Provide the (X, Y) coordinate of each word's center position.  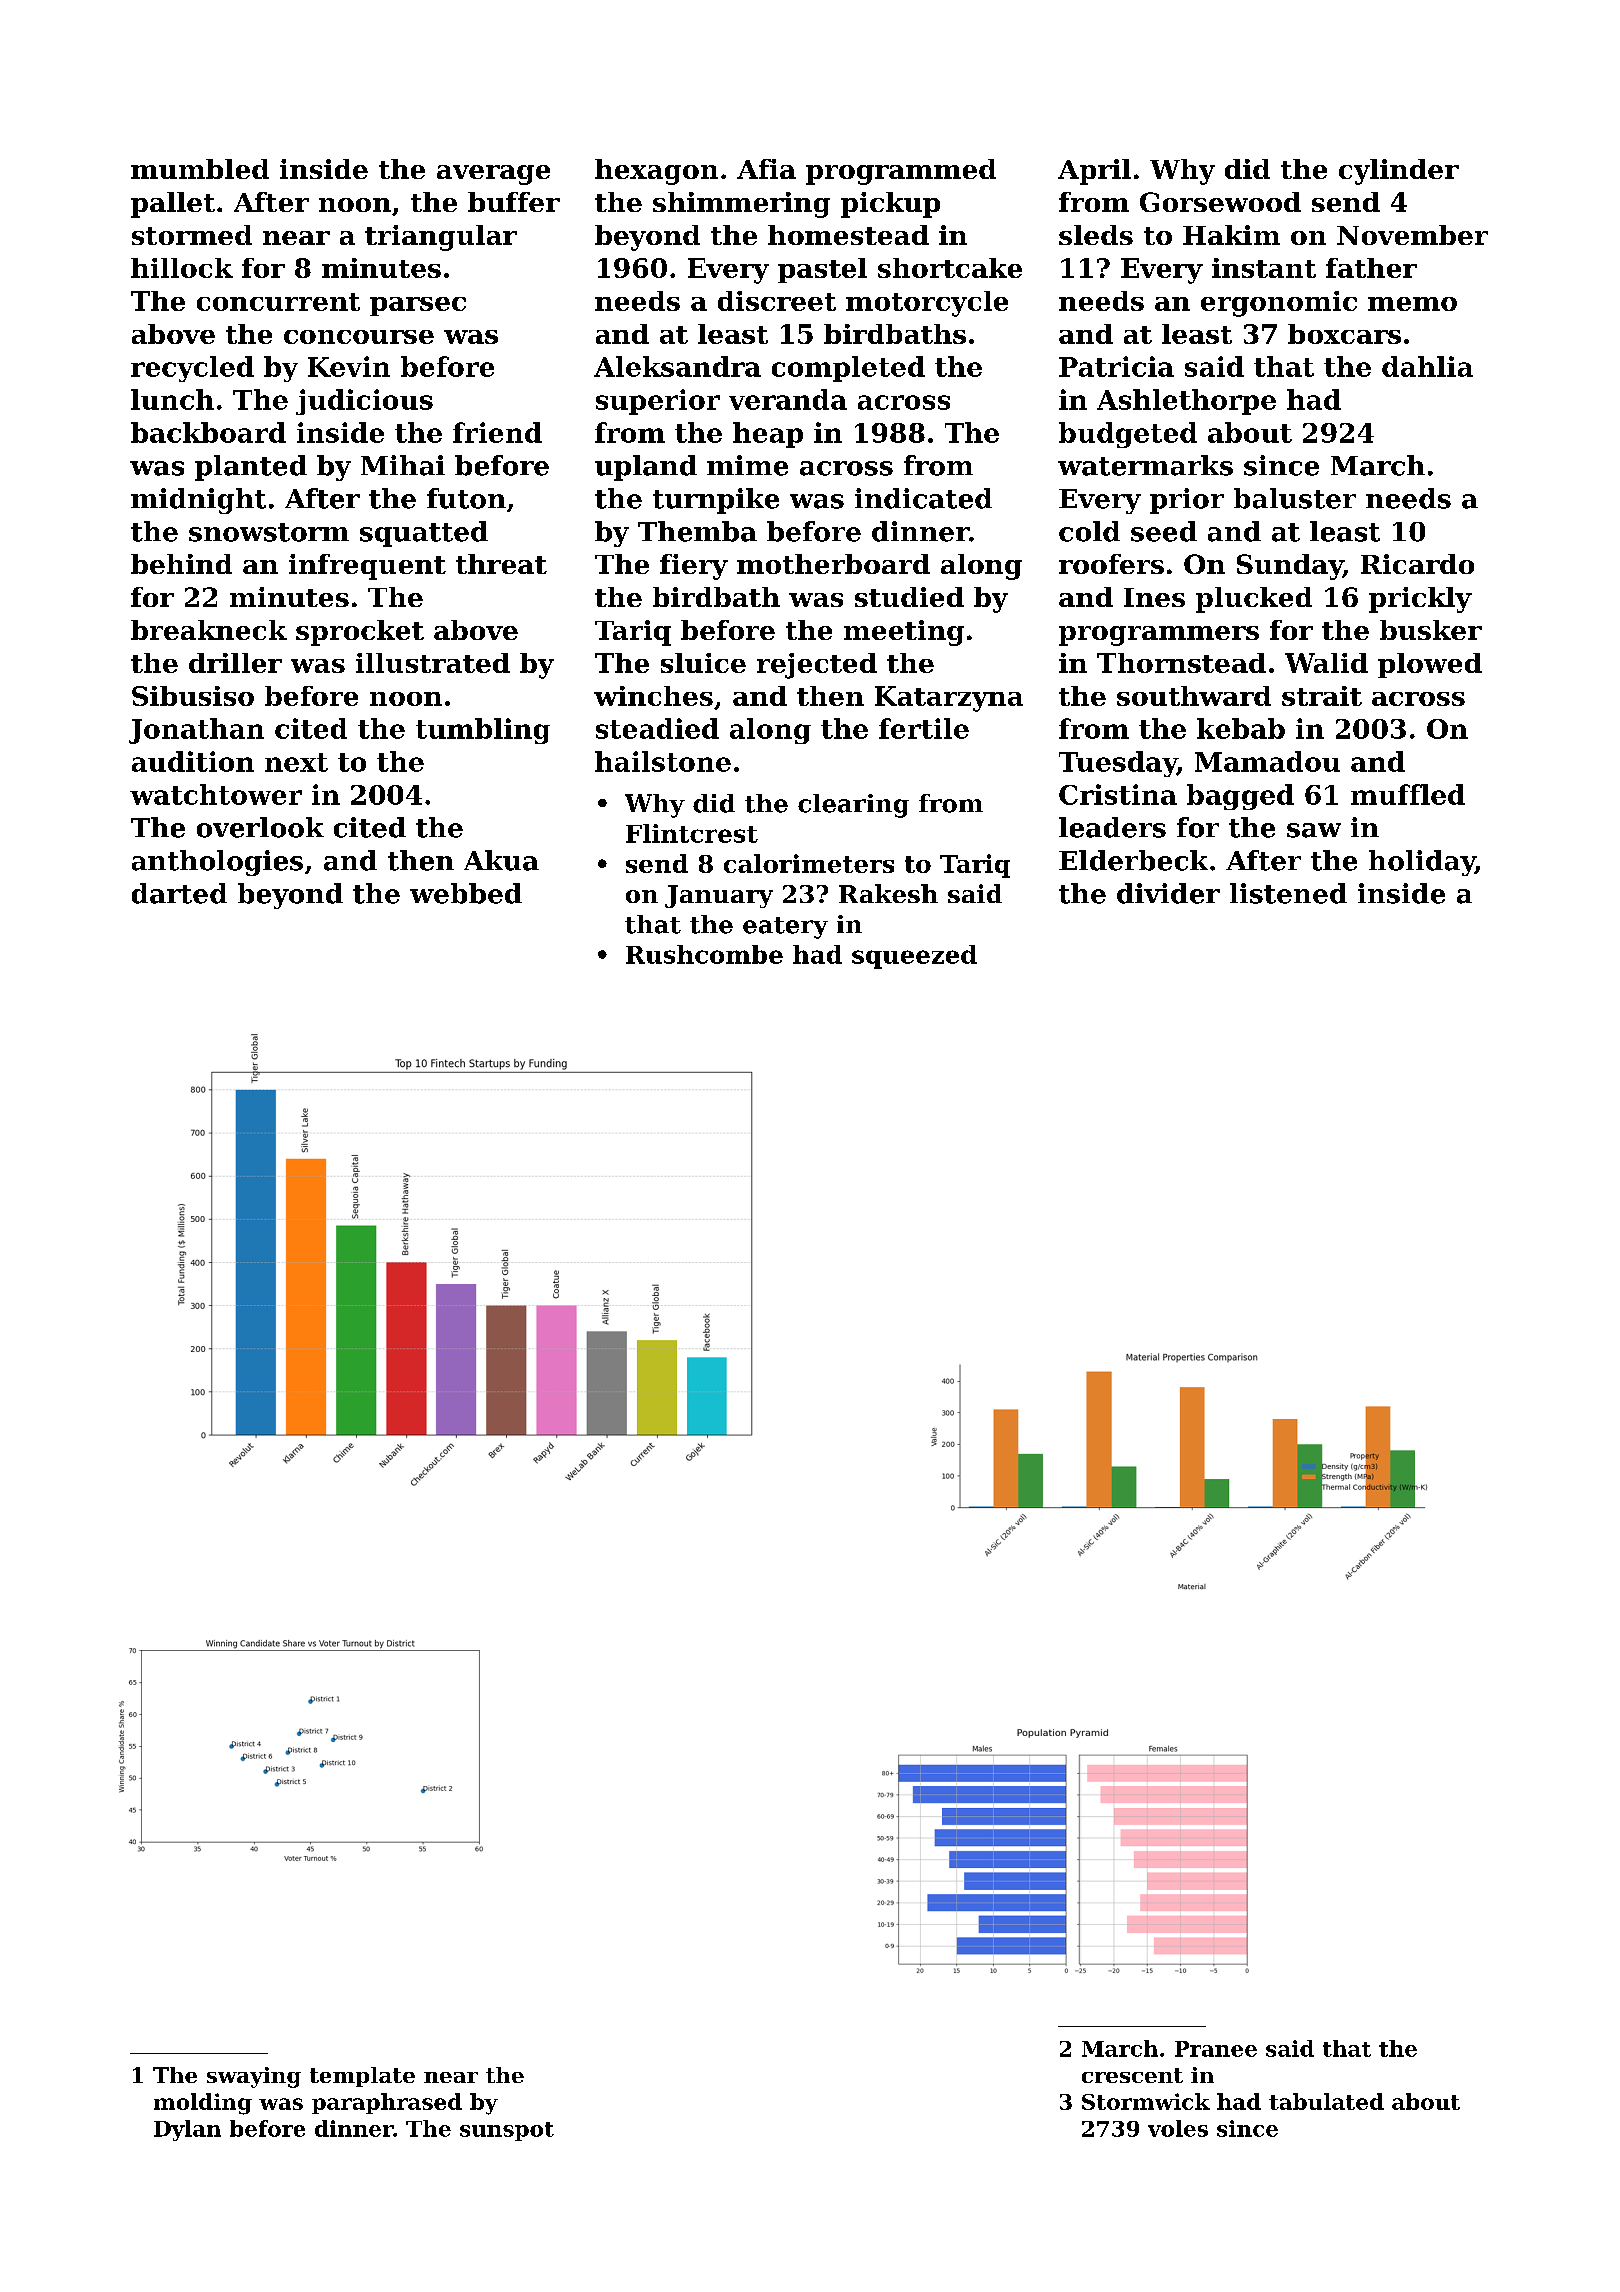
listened (1288, 893)
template (362, 2077)
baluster (1295, 498)
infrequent (367, 567)
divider (1168, 893)
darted (179, 893)
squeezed (914, 957)
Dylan (187, 2130)
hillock (182, 268)
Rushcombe (704, 954)
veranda (788, 399)
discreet (777, 301)
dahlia (1427, 366)
